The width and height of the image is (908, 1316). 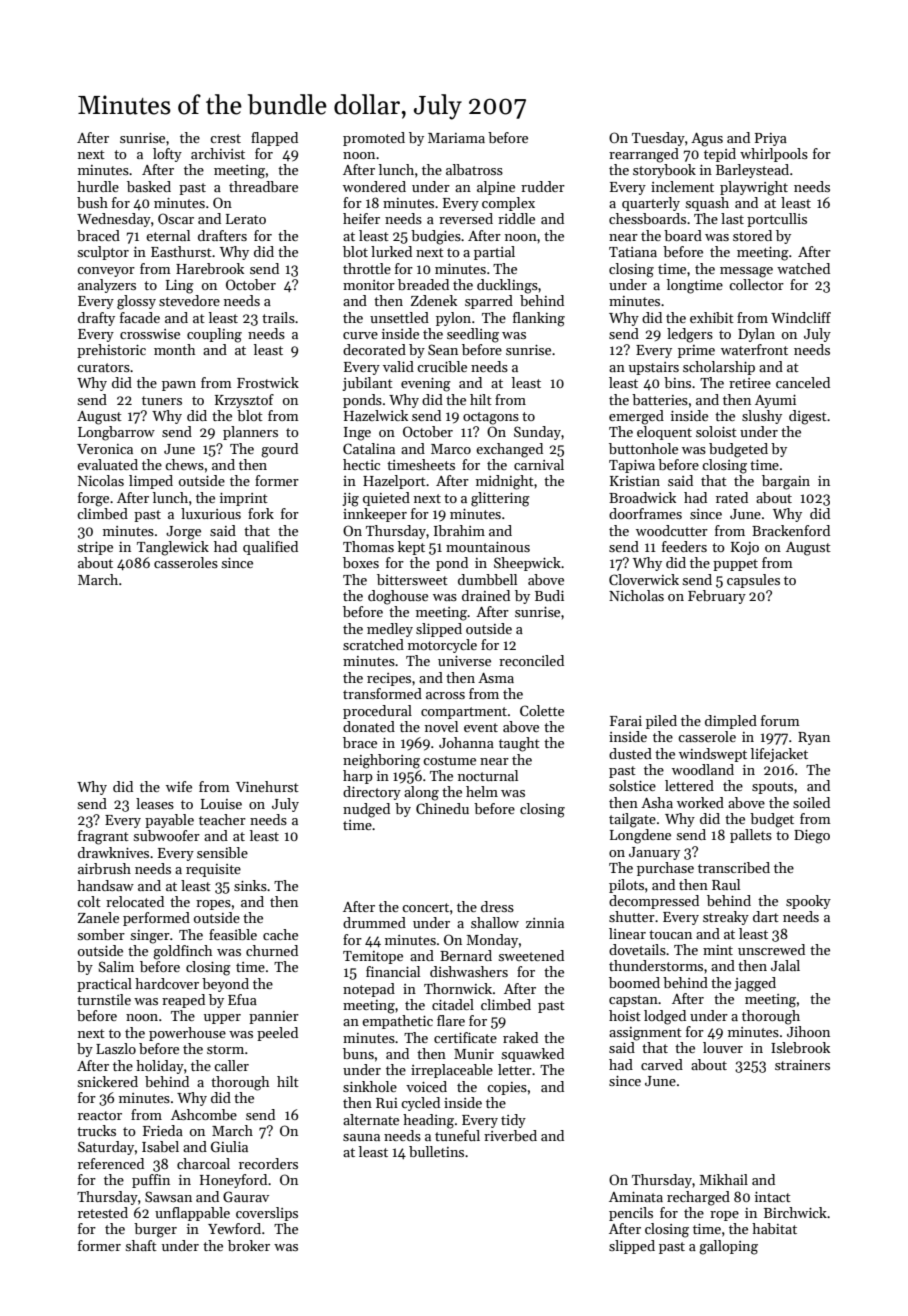 What do you see at coordinates (167, 155) in the image?
I see `lofty` at bounding box center [167, 155].
